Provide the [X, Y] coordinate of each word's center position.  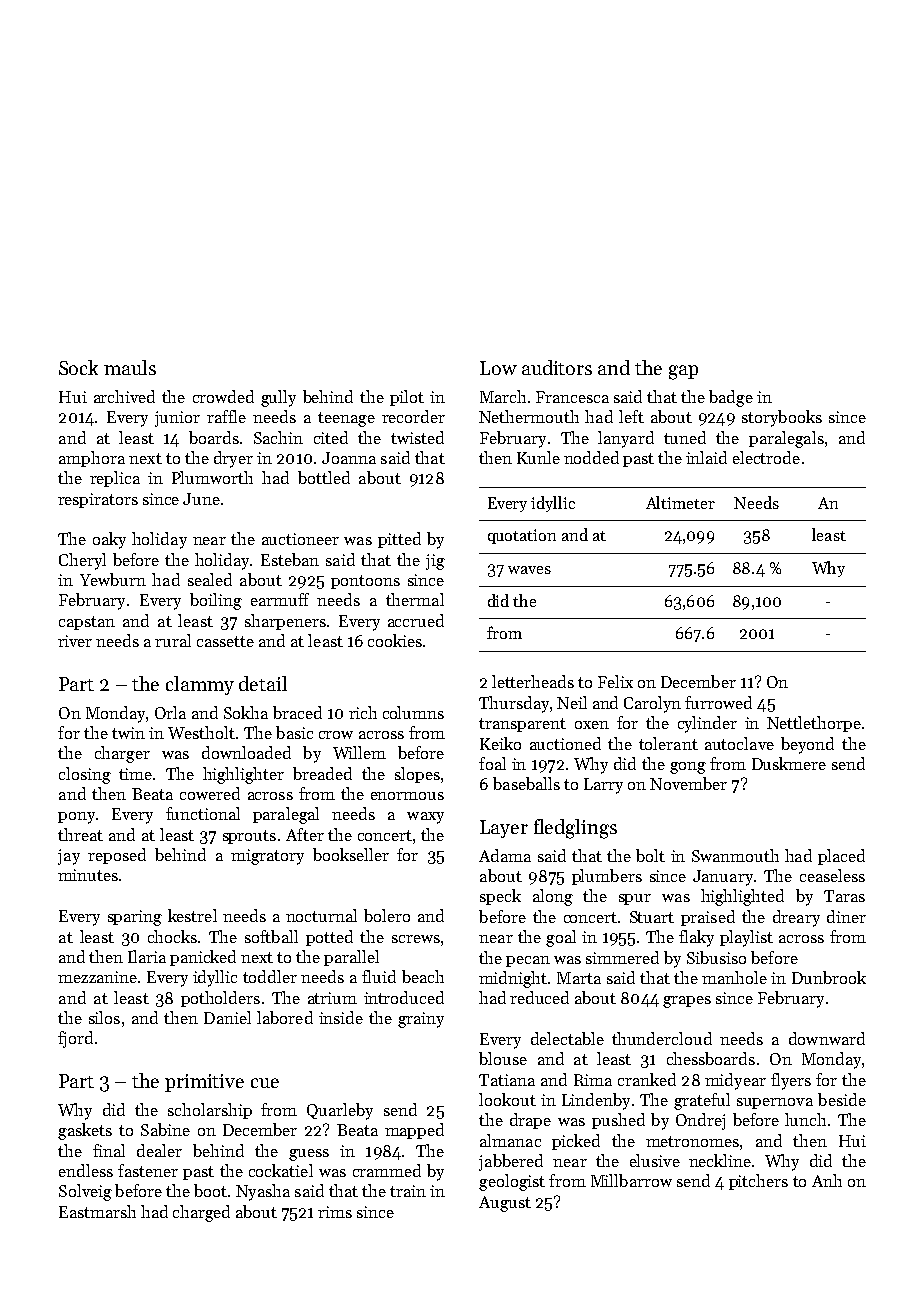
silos [104, 1017]
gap [683, 372]
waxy [425, 818]
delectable [567, 1038]
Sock [78, 367]
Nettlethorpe [814, 724]
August [505, 1204]
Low [498, 368]
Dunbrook [829, 977]
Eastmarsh [97, 1211]
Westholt [201, 732]
